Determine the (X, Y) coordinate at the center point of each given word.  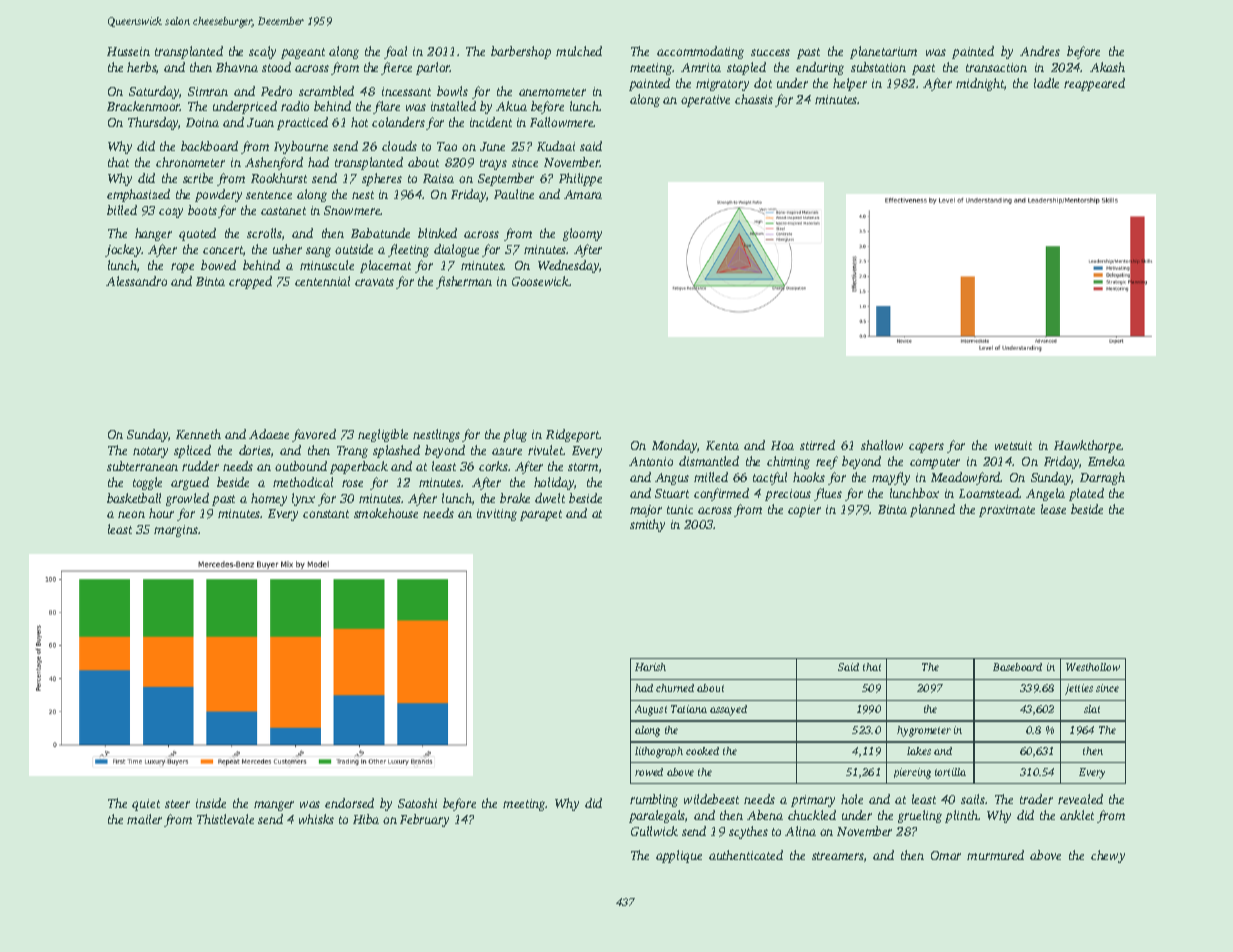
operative (705, 101)
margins (176, 531)
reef (827, 462)
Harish (650, 667)
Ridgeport (573, 435)
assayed (728, 710)
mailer (144, 819)
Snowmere (352, 210)
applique (679, 856)
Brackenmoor (144, 106)
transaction (996, 67)
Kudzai (556, 146)
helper (850, 84)
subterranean (142, 466)
